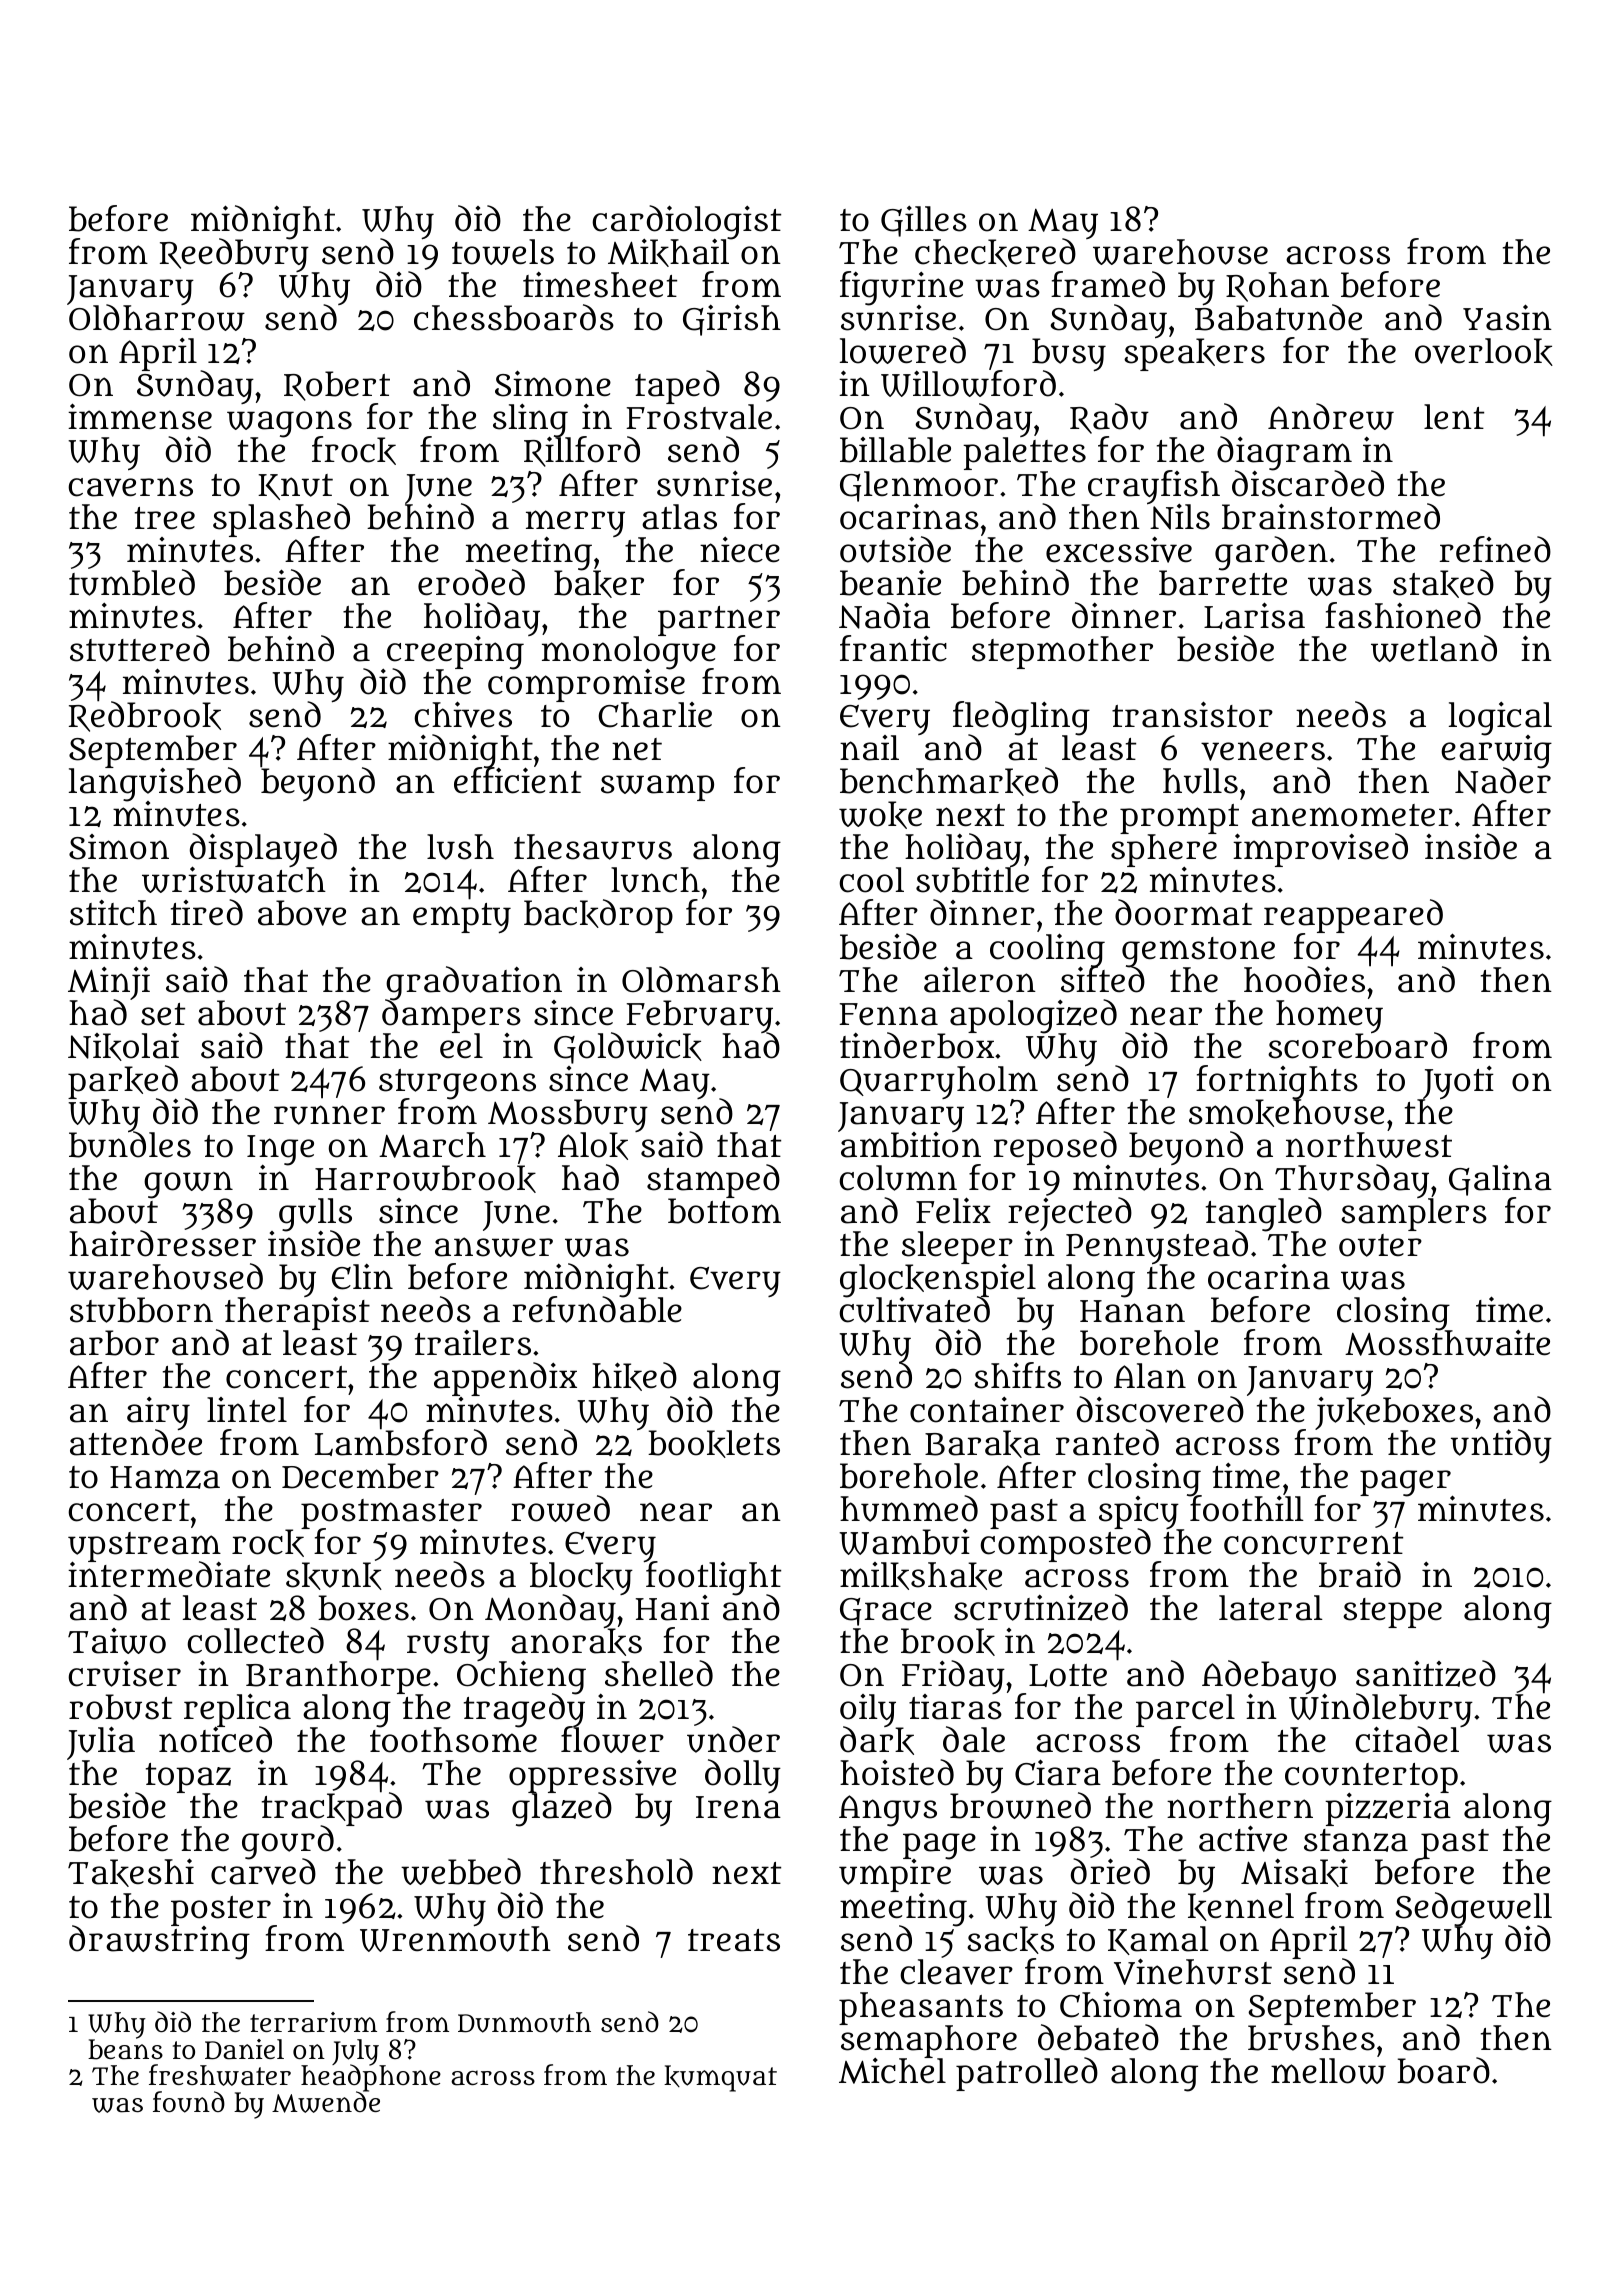 The image size is (1620, 2292). I want to click on Girish, so click(732, 320).
